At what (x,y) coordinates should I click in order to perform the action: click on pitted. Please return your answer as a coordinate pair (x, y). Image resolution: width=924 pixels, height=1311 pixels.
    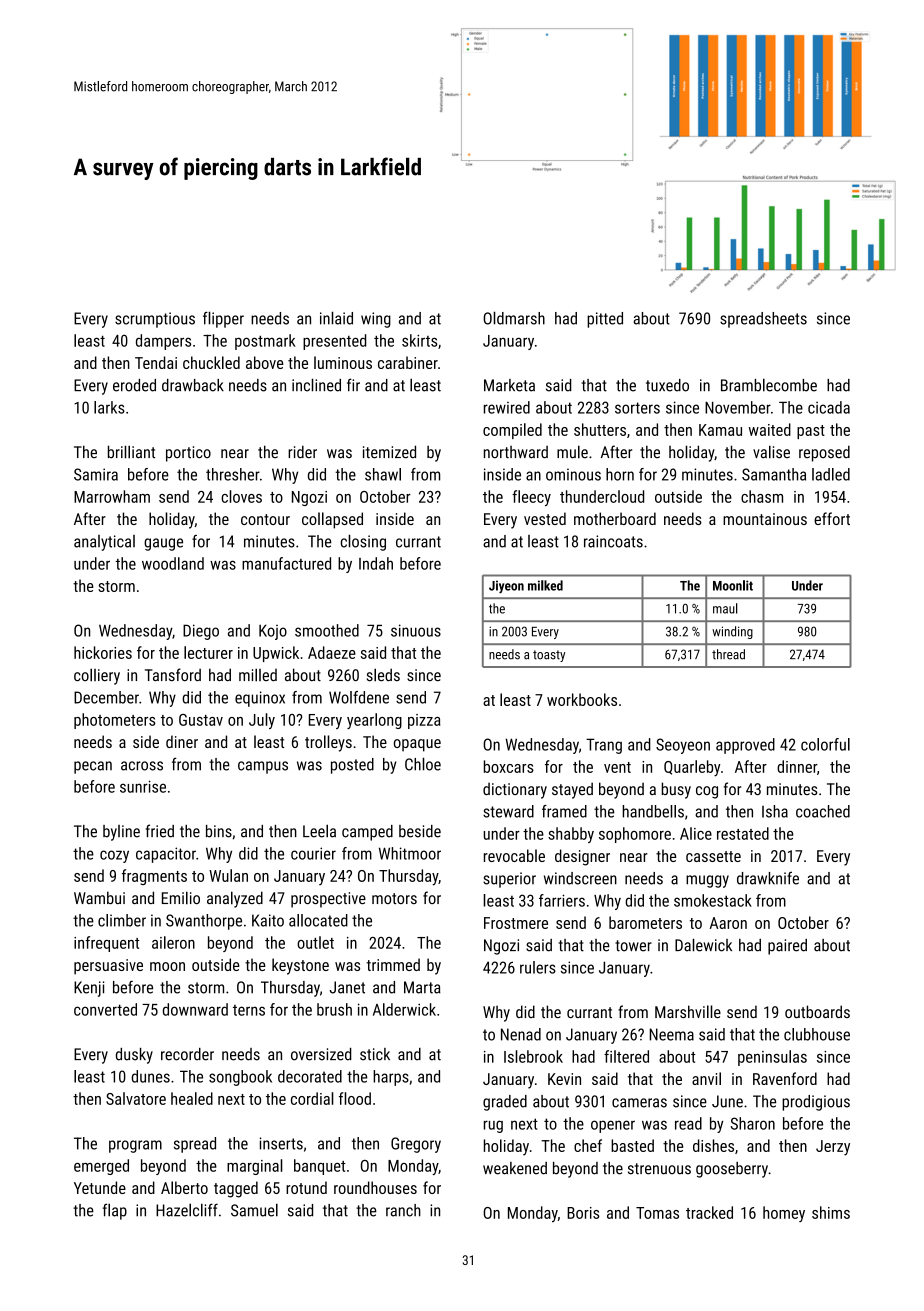
    Looking at the image, I should click on (605, 320).
